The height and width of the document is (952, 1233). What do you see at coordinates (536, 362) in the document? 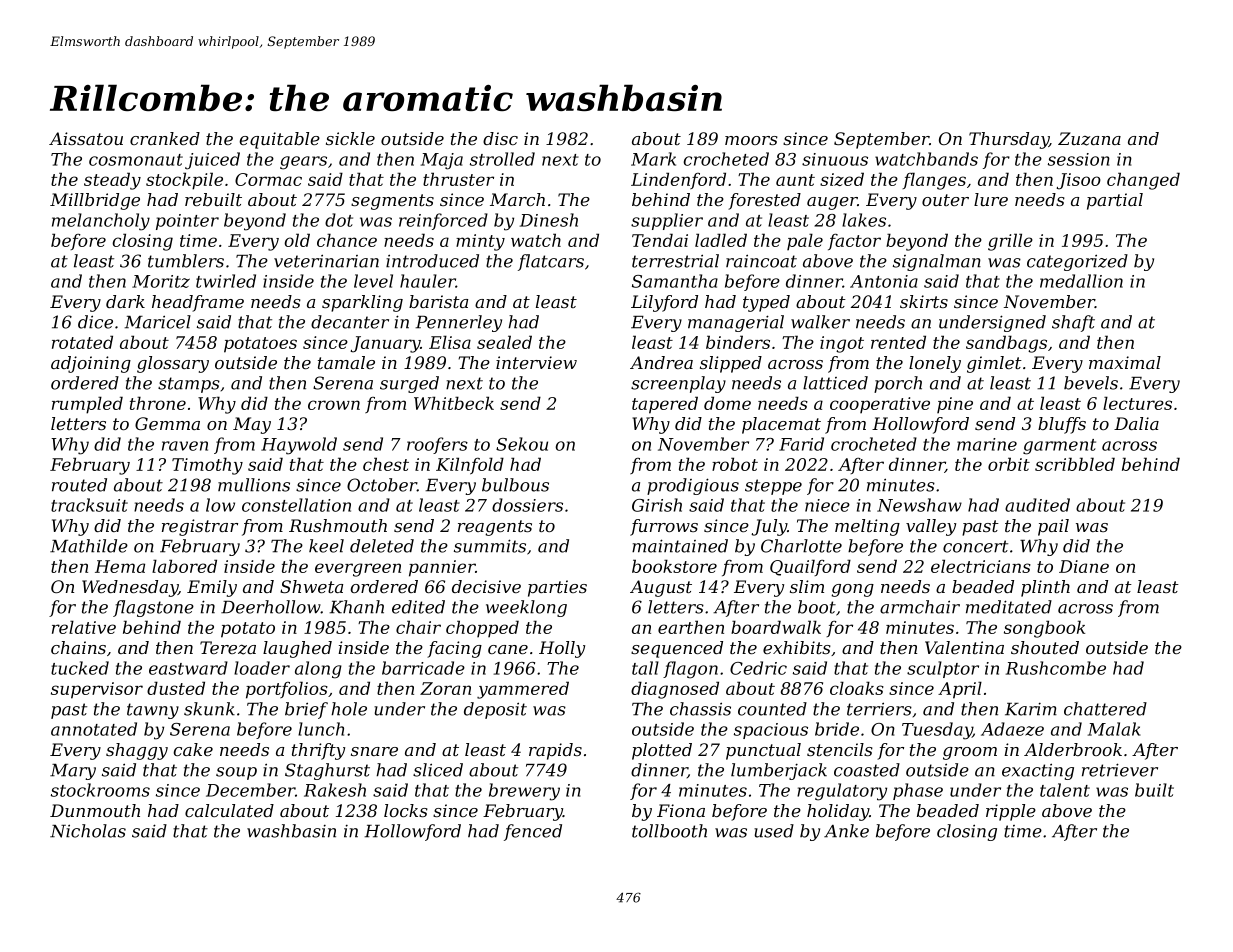
I see `interview` at bounding box center [536, 362].
